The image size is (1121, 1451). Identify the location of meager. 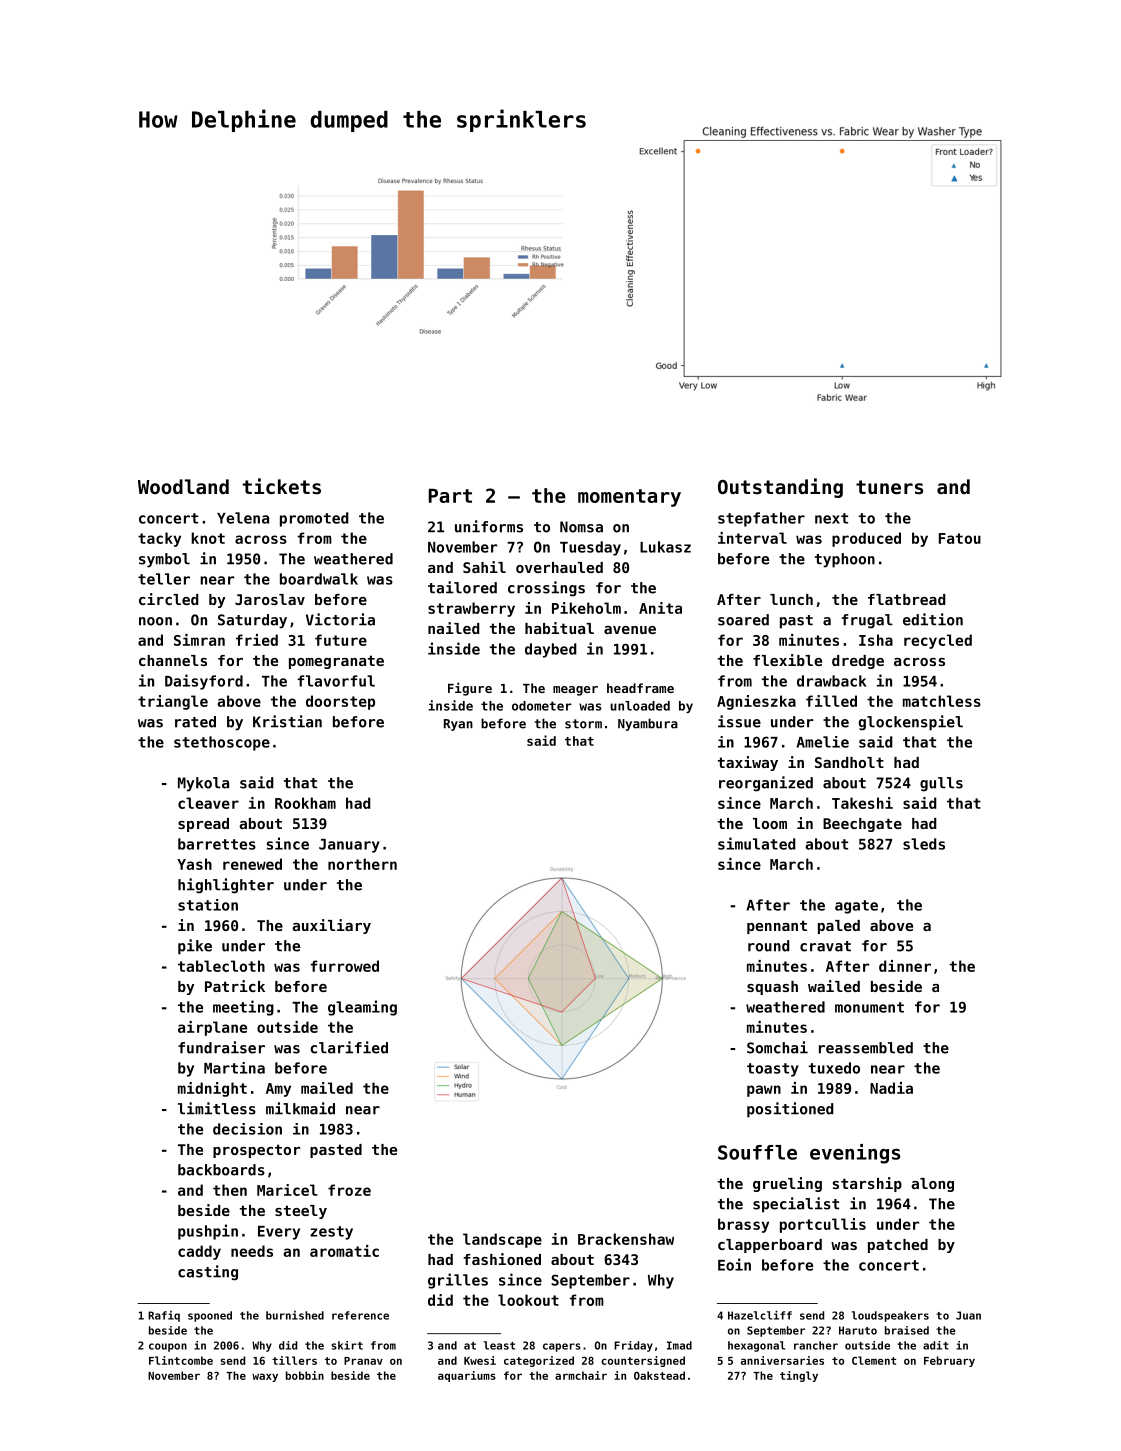
(575, 691).
